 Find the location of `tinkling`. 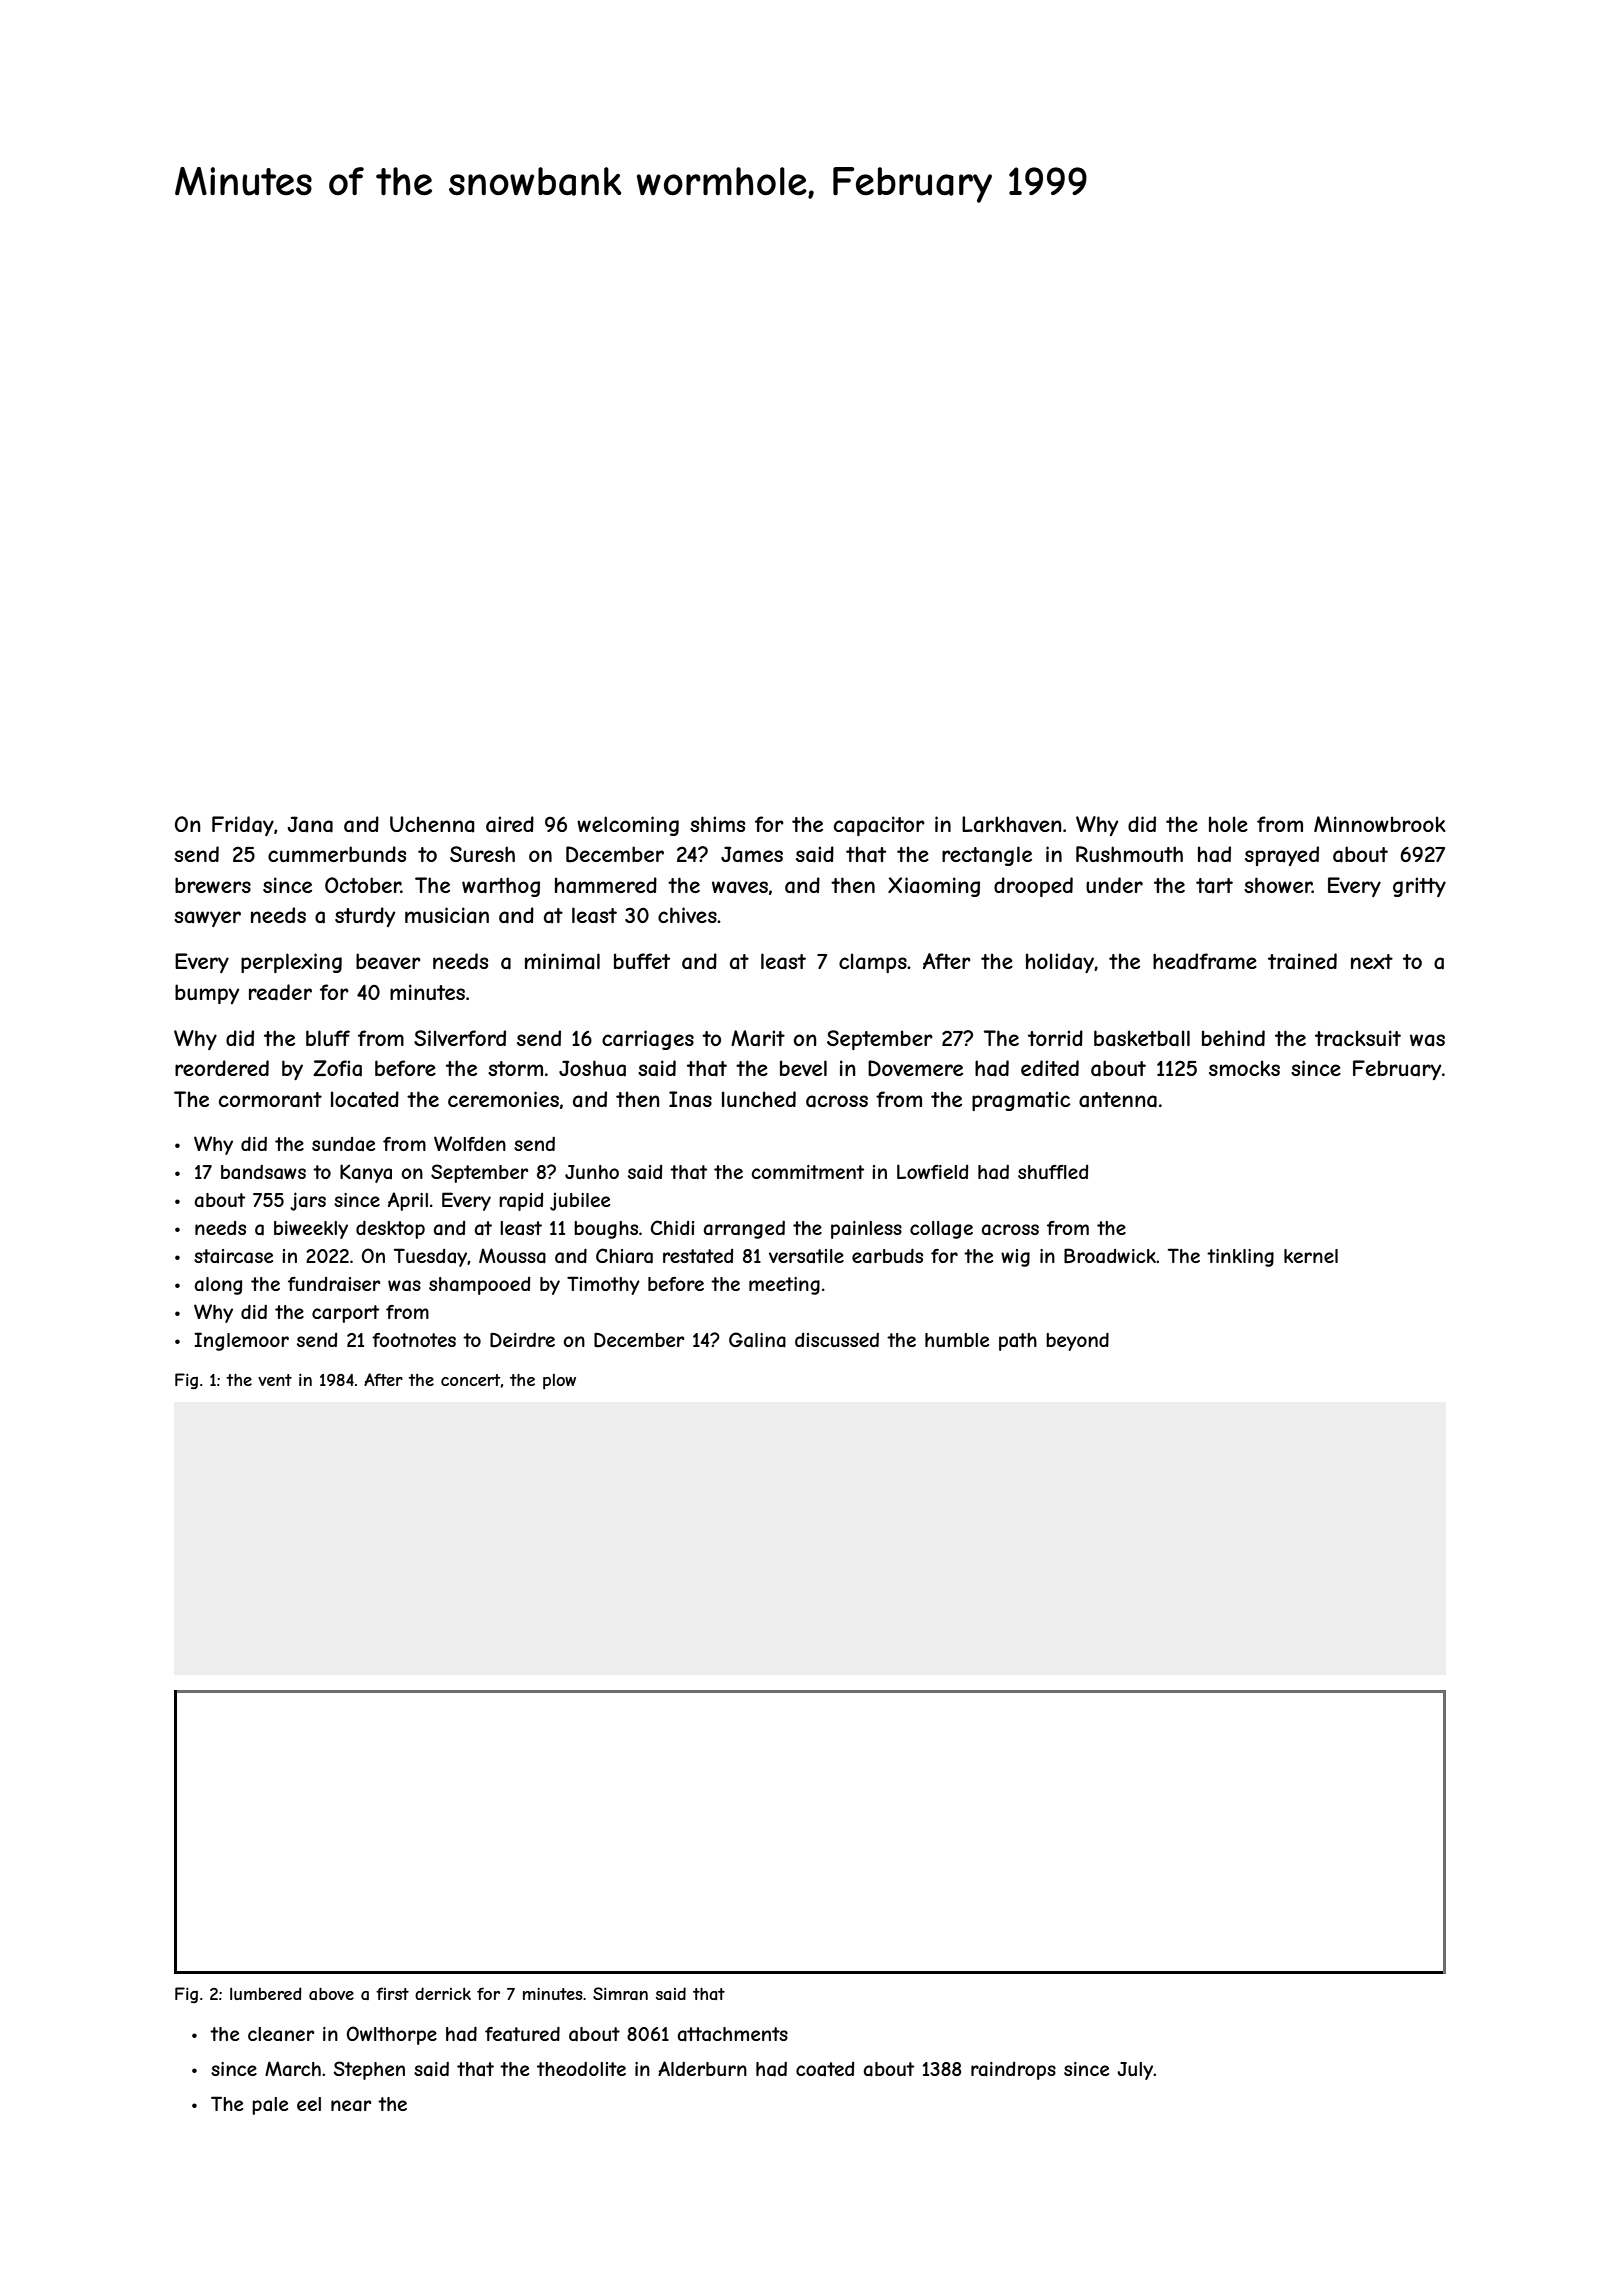

tinkling is located at coordinates (1240, 1258).
